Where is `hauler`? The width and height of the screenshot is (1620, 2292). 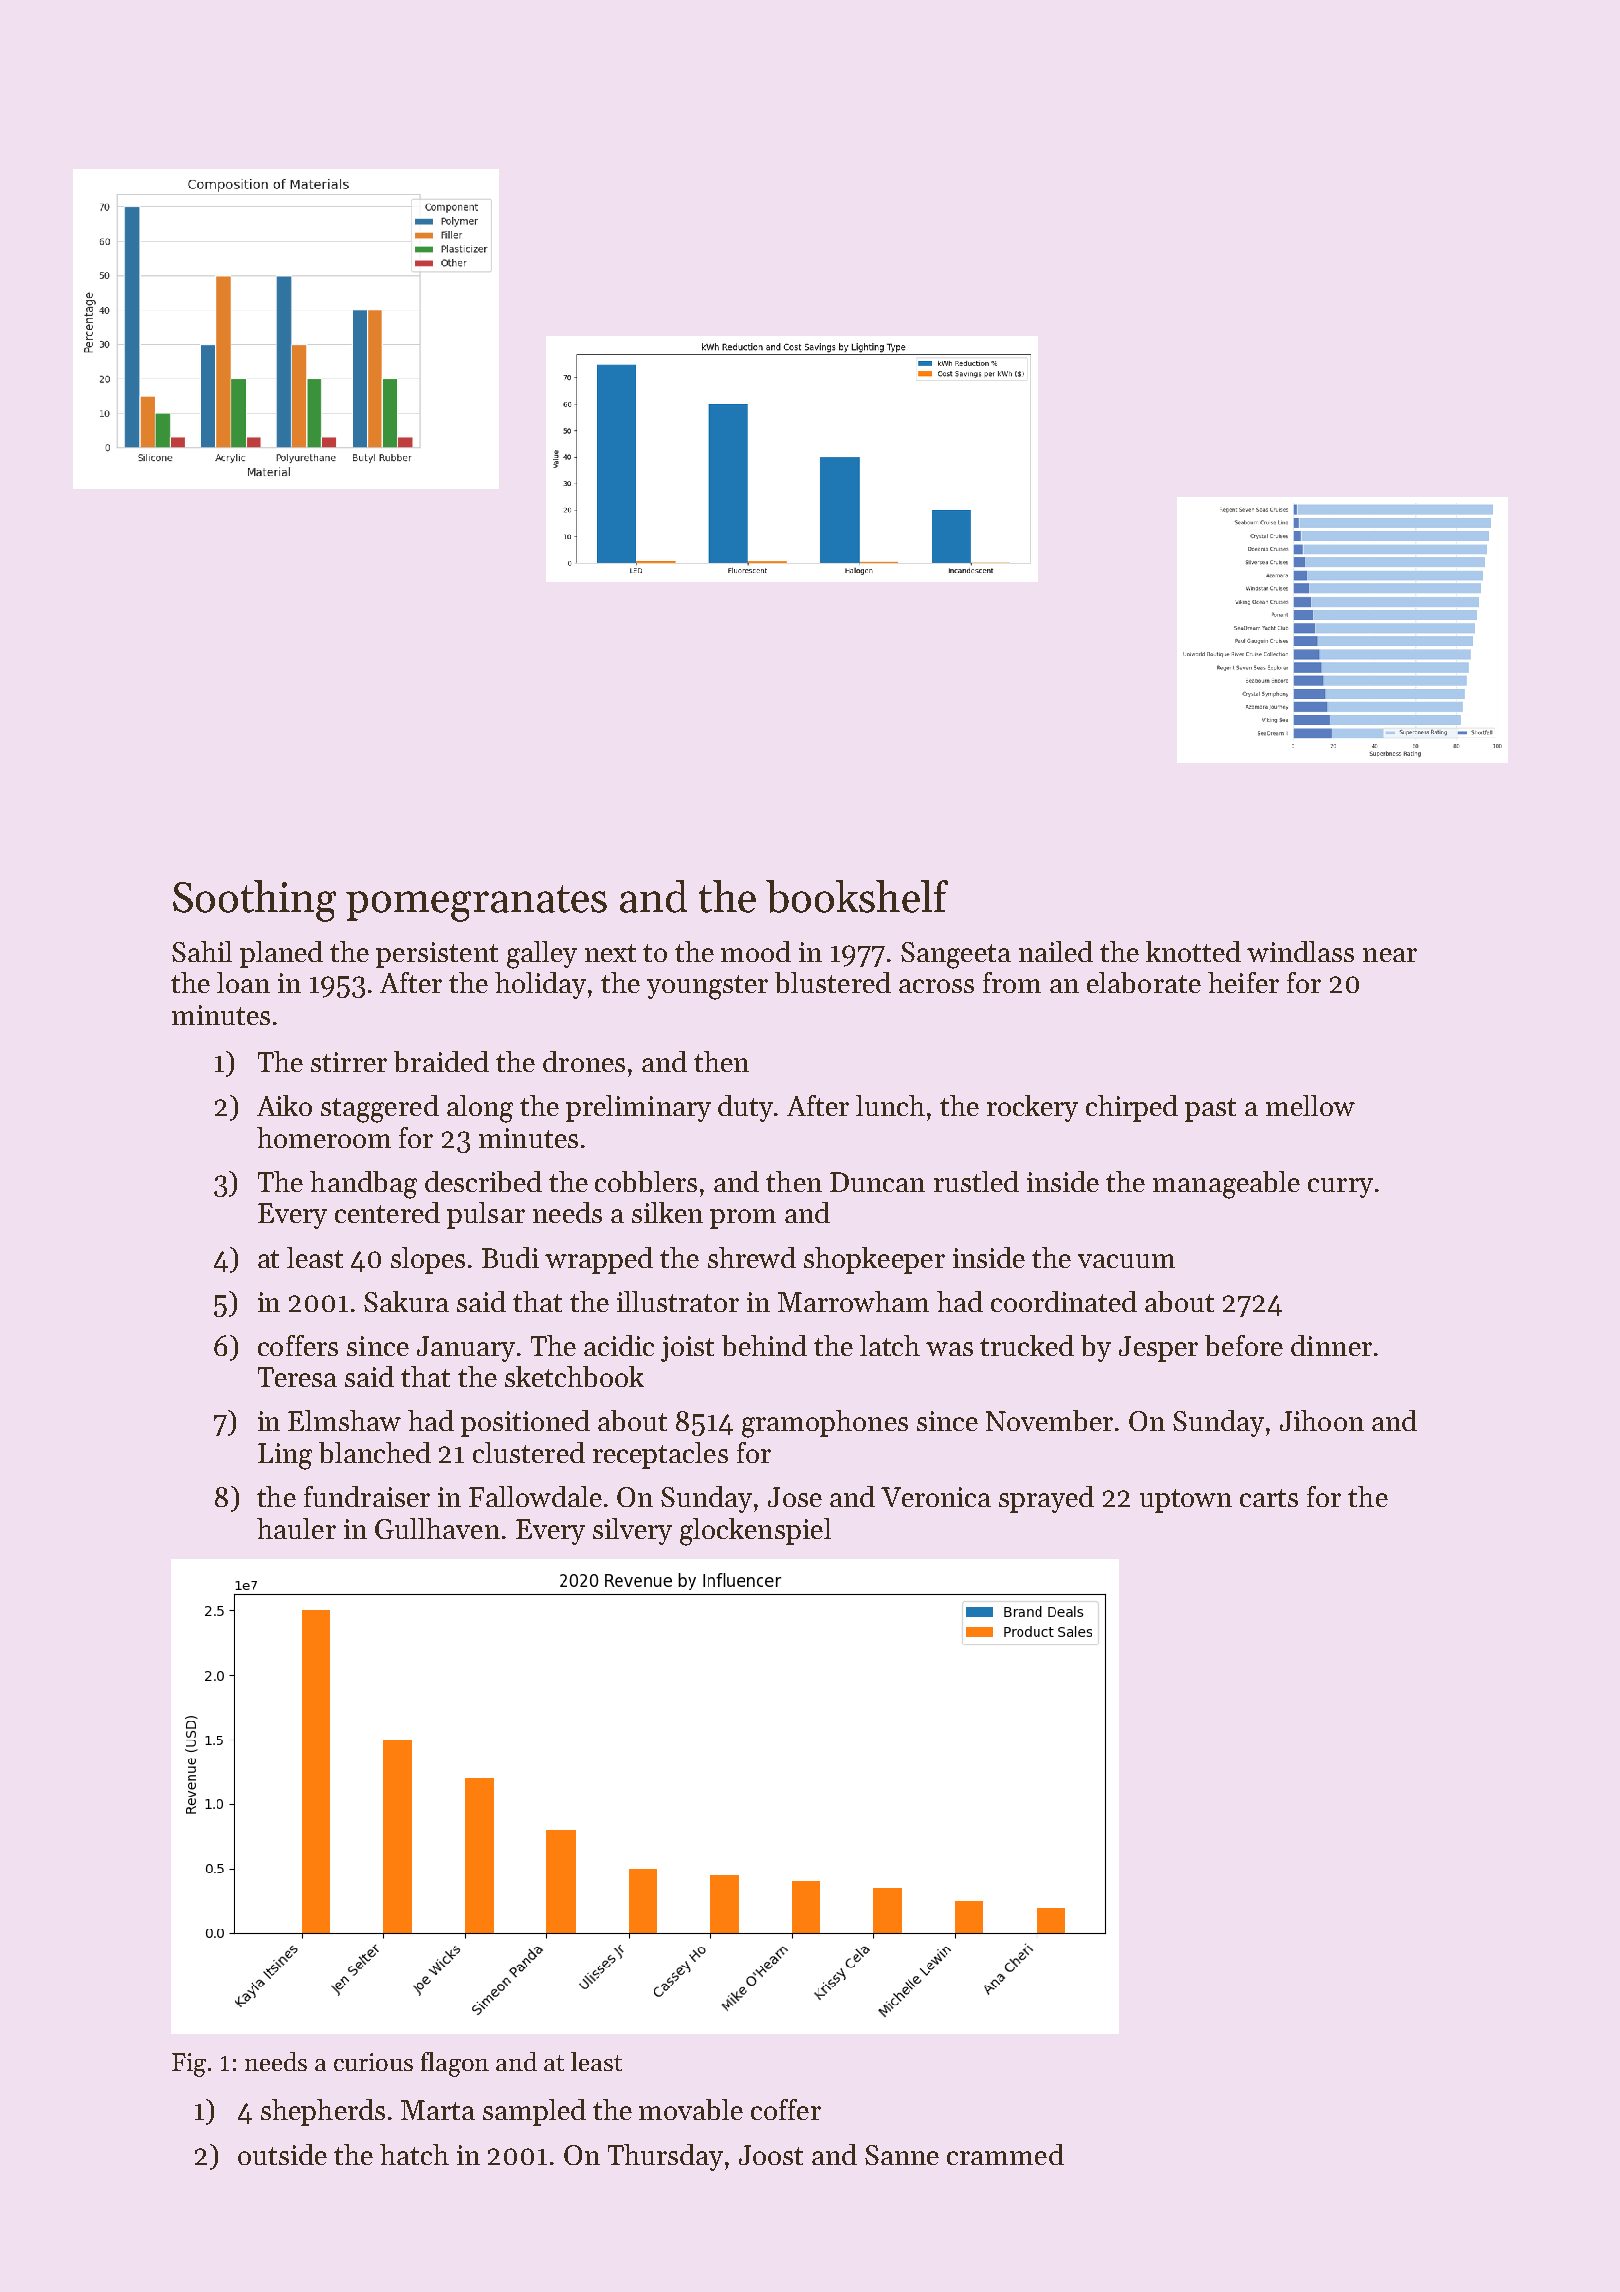
hauler is located at coordinates (296, 1528).
